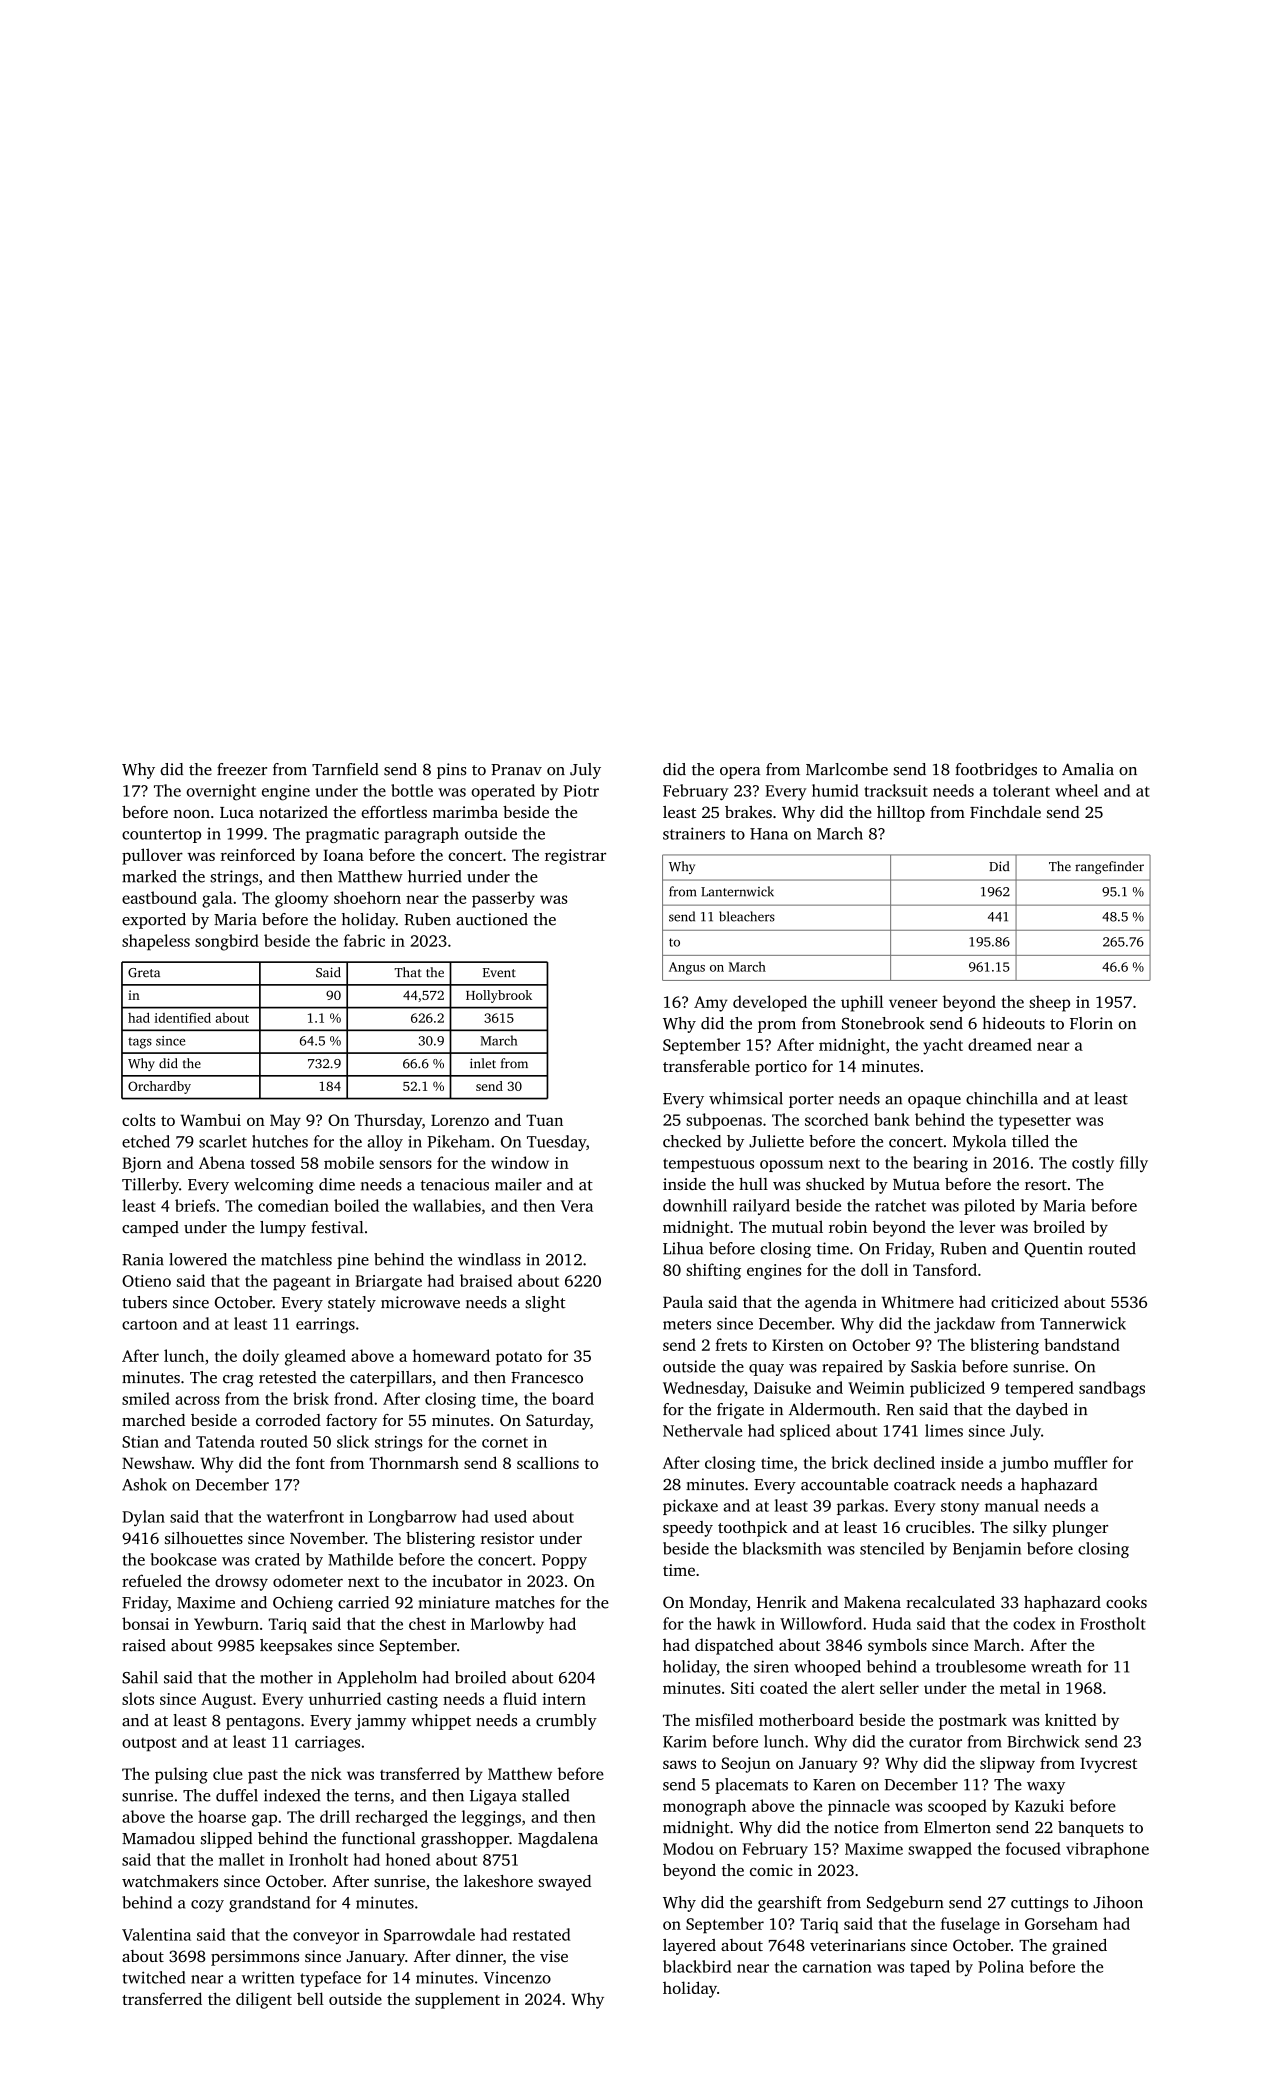 The width and height of the screenshot is (1272, 2094). Describe the element at coordinates (1081, 1462) in the screenshot. I see `muffler` at that location.
